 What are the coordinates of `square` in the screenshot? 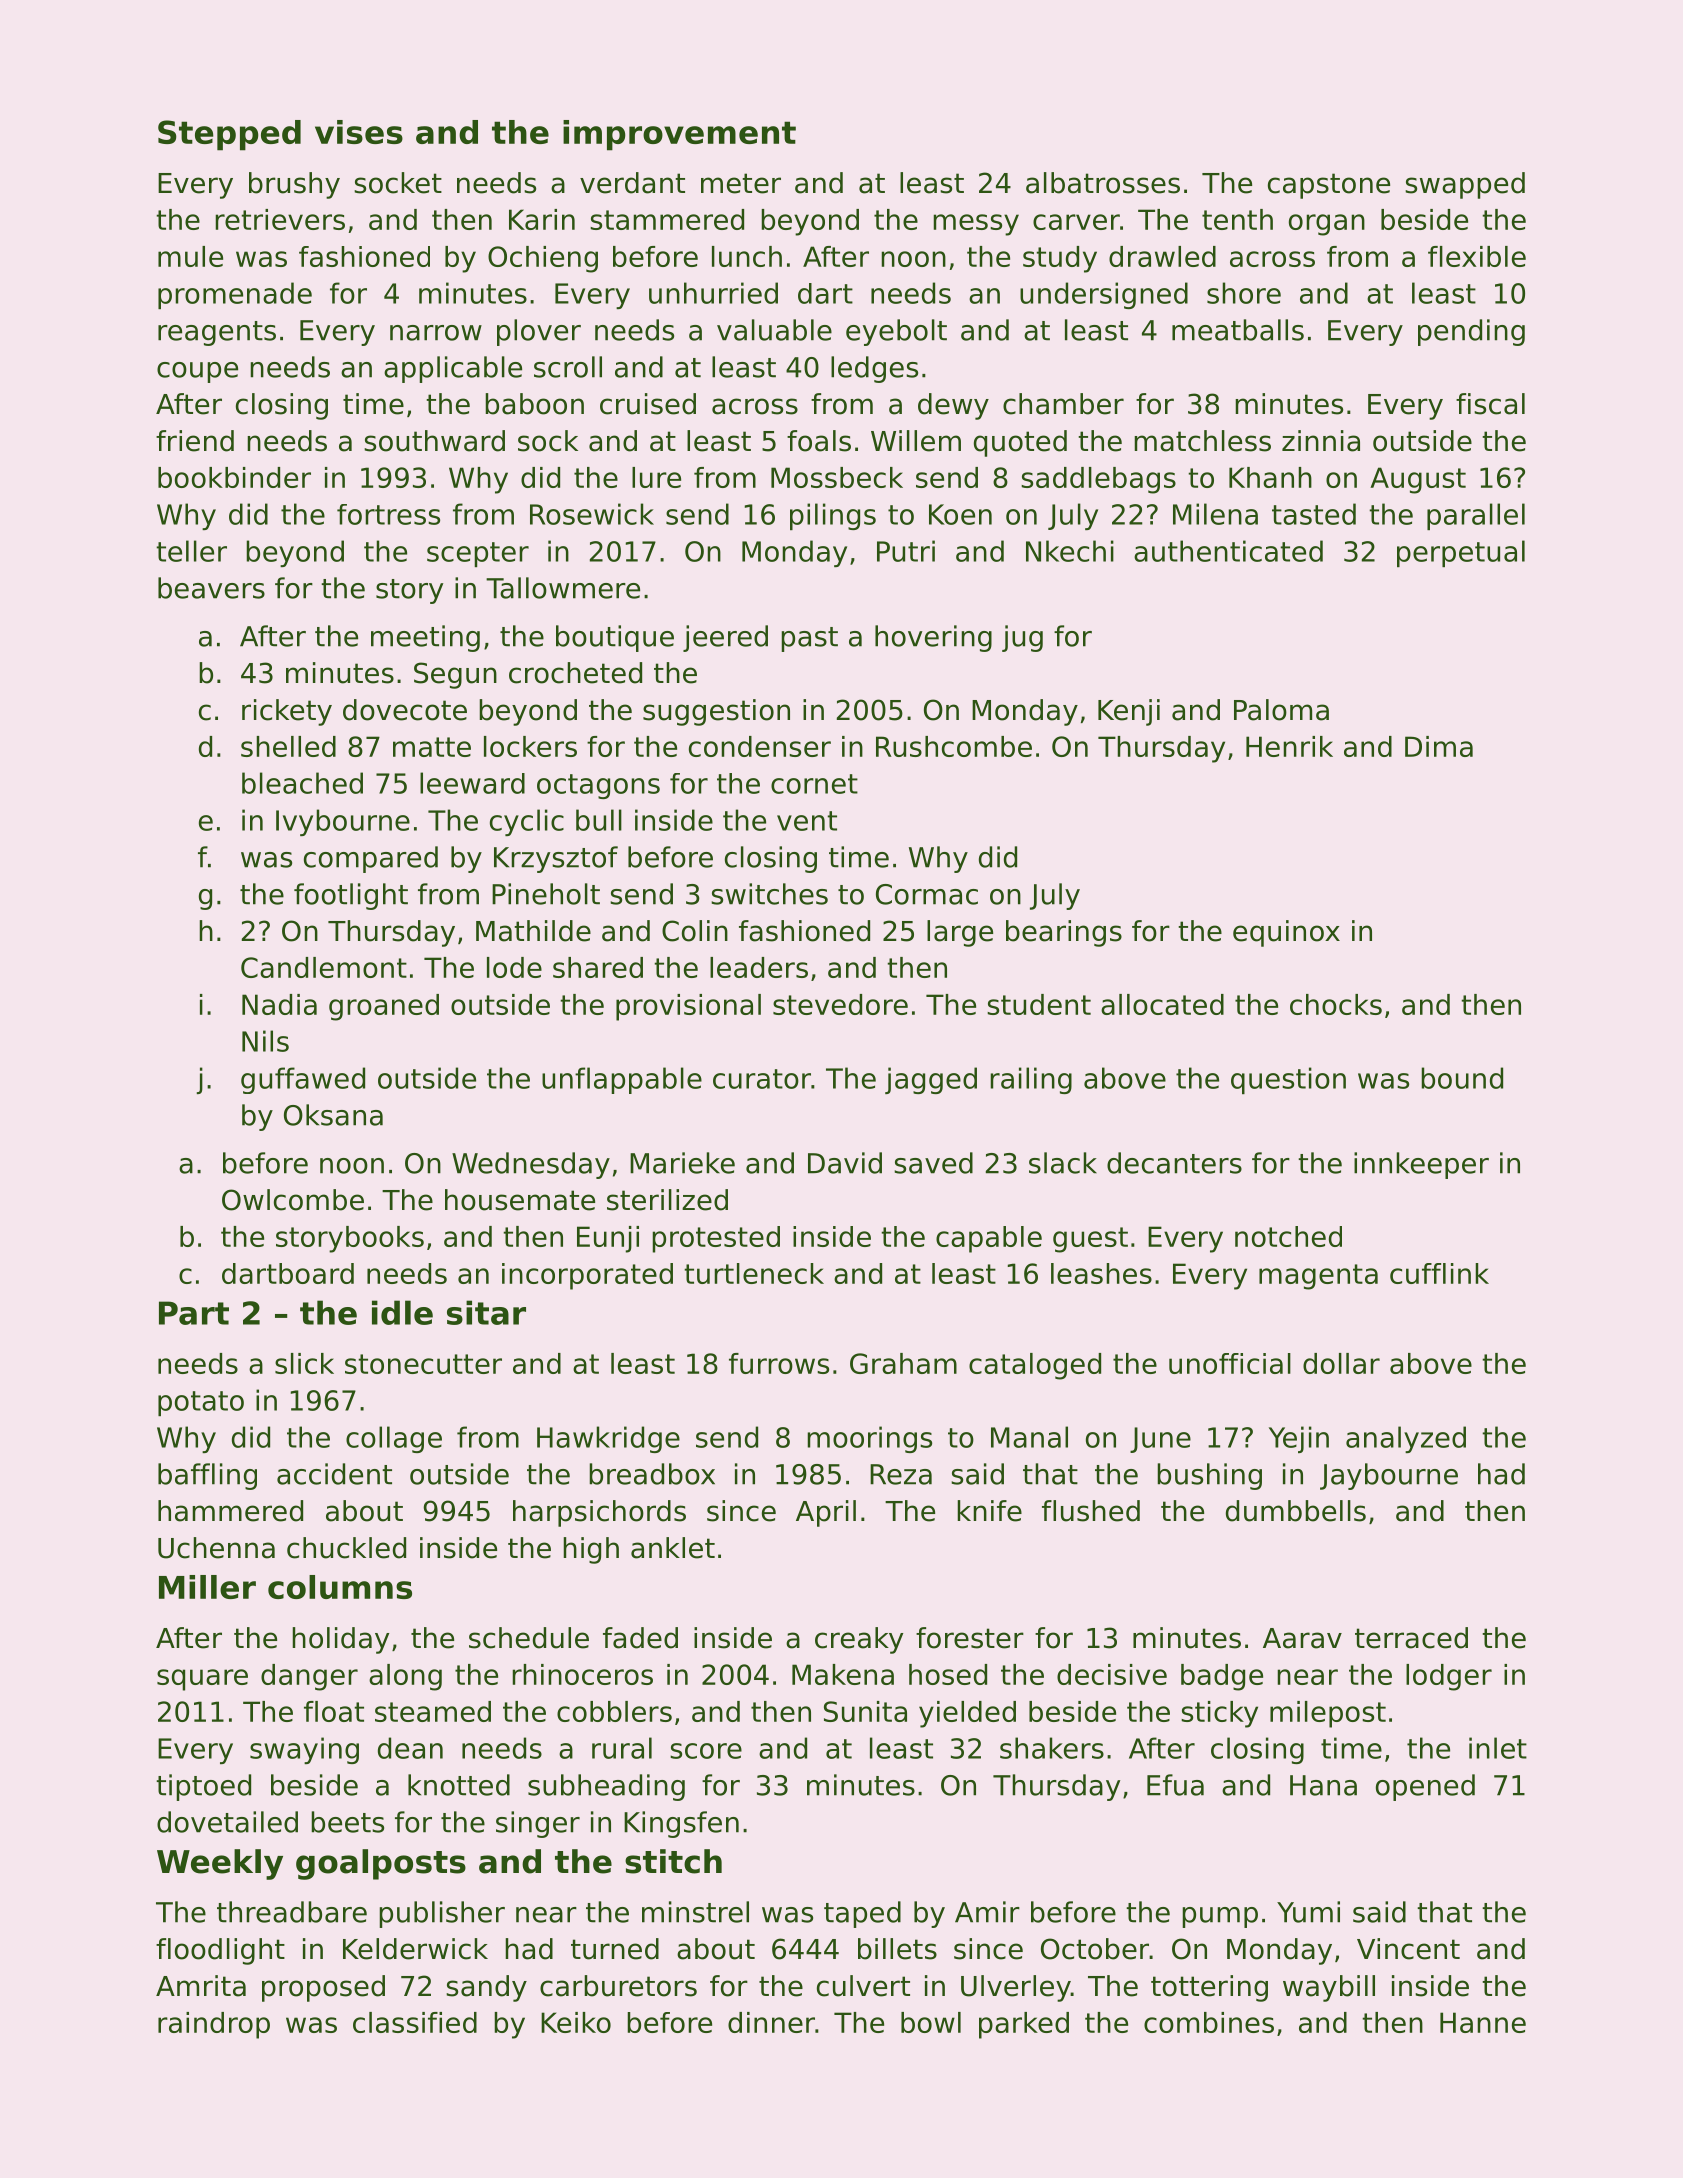 It's located at (202, 1680).
